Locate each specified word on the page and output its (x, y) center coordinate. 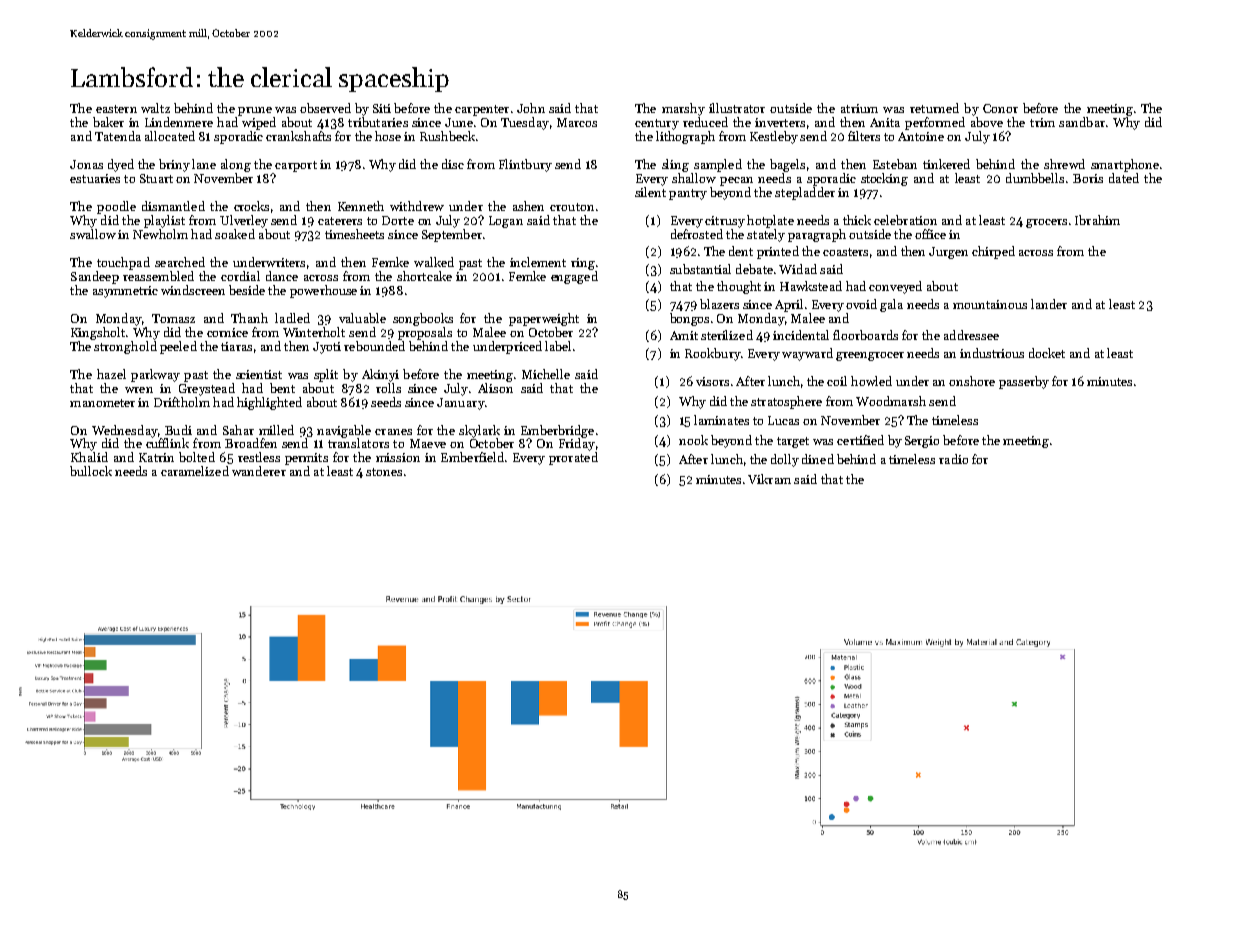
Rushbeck (447, 136)
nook (693, 440)
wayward (807, 354)
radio (953, 459)
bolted (197, 457)
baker (108, 122)
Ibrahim (1097, 220)
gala (891, 305)
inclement (538, 262)
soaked (235, 234)
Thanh (249, 318)
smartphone (1125, 165)
